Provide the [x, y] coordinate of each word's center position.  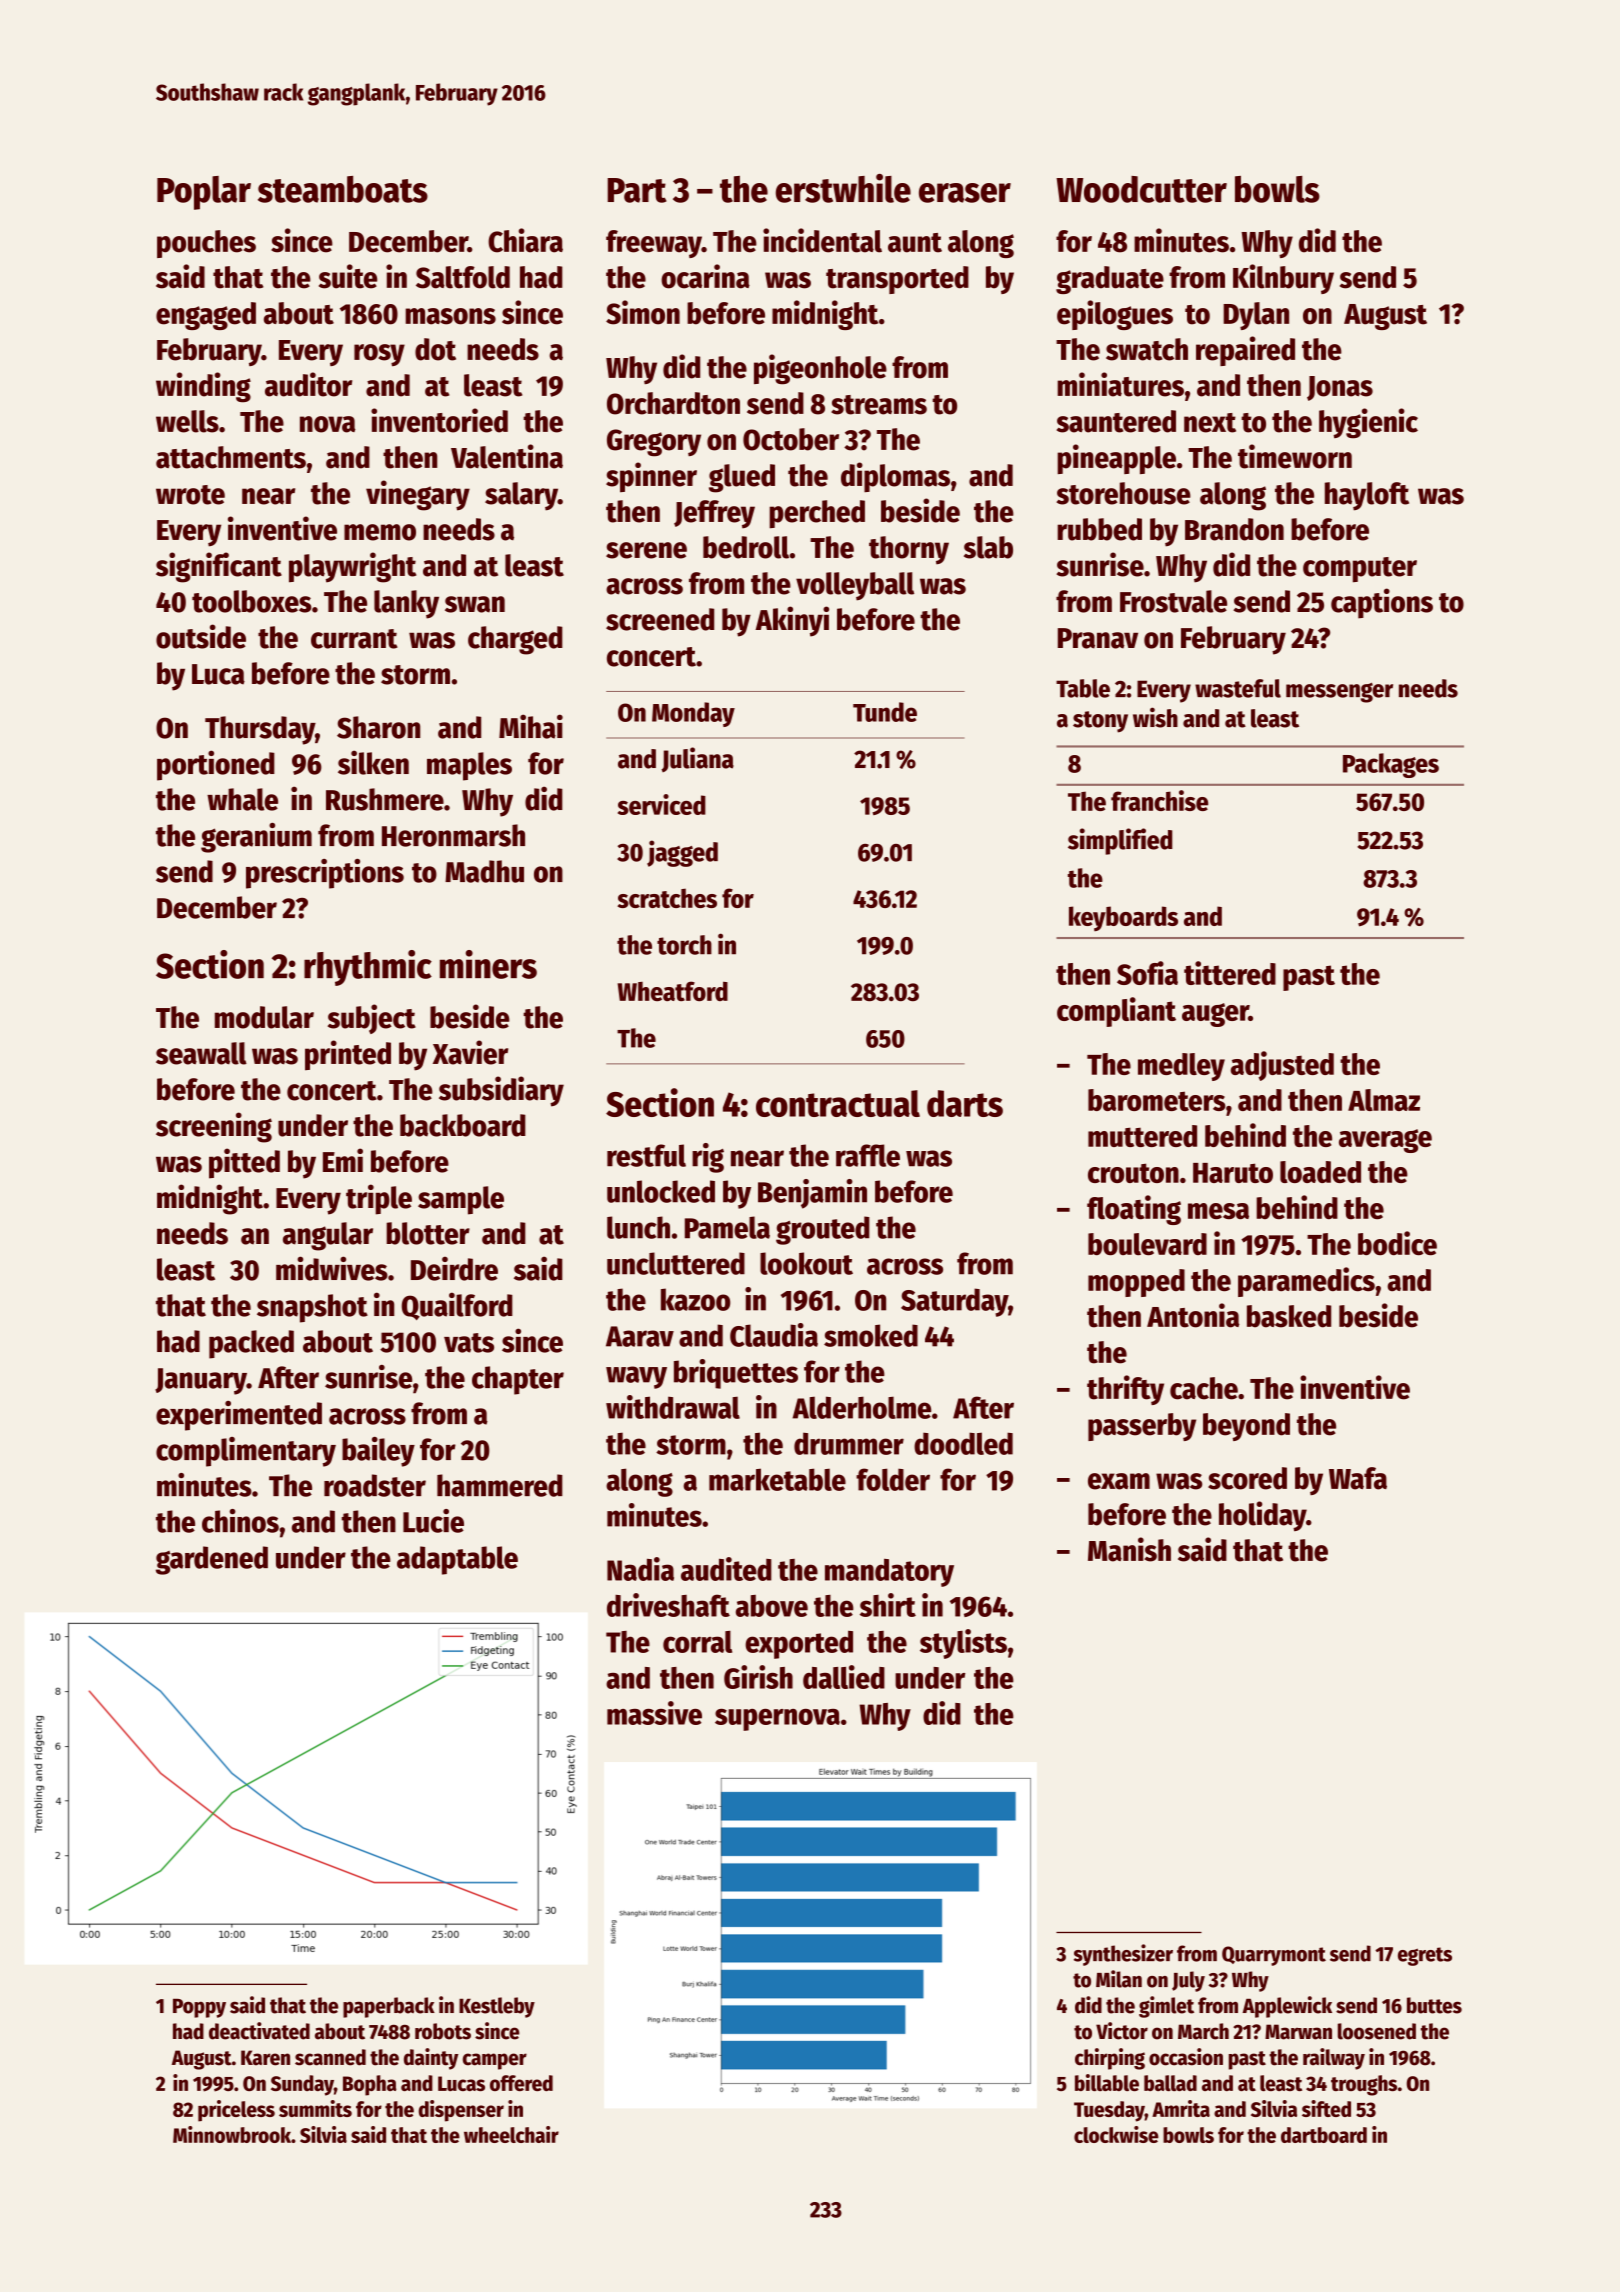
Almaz [1384, 1100]
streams [879, 405]
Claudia [774, 1335]
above [772, 1606]
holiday [1262, 1516]
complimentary [246, 1452]
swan [475, 604]
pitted [244, 1163]
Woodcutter [1141, 189]
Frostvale [1173, 601]
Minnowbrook [232, 2134]
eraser [965, 193]
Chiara [525, 240]
